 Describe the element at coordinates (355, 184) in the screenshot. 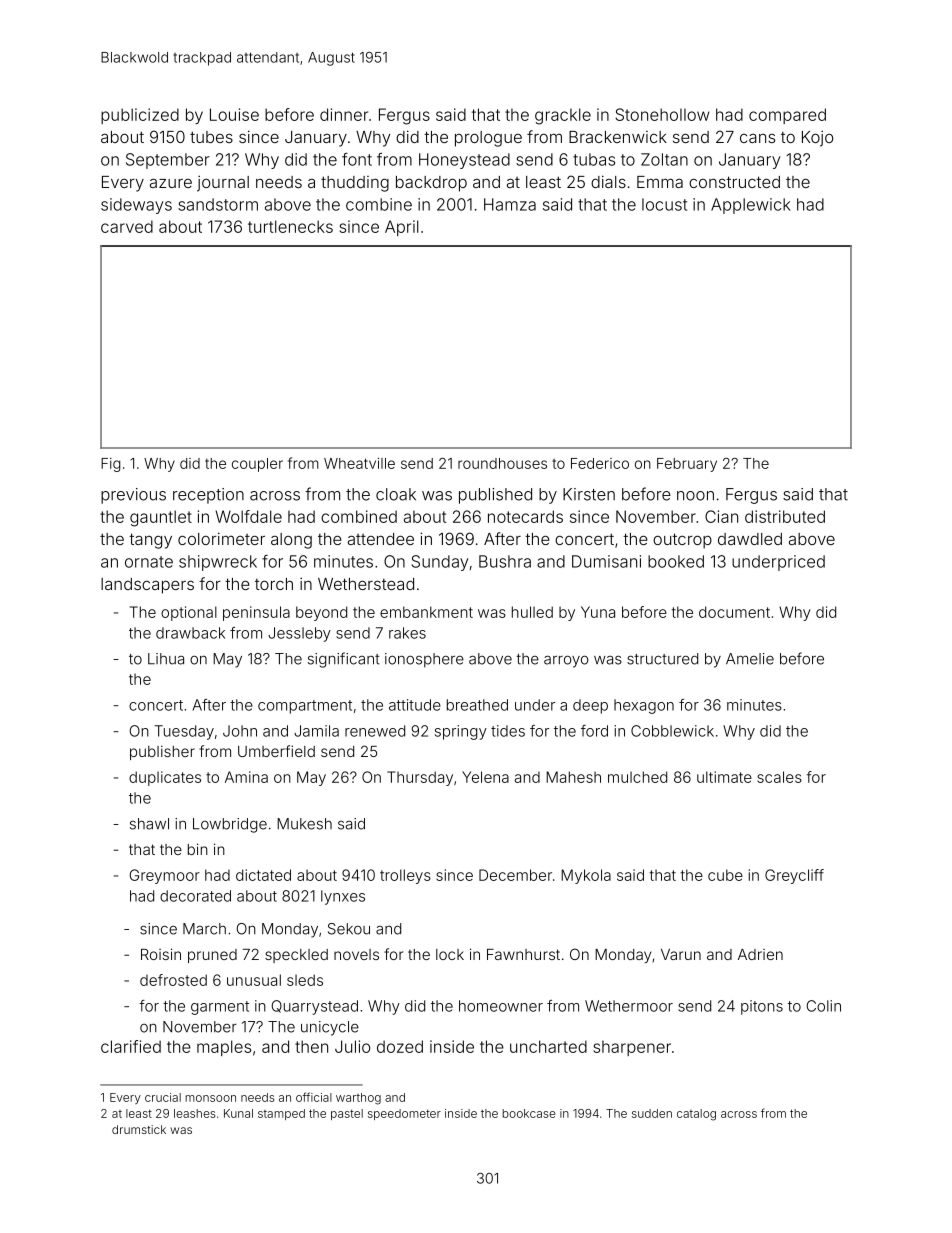

I see `thudding` at that location.
